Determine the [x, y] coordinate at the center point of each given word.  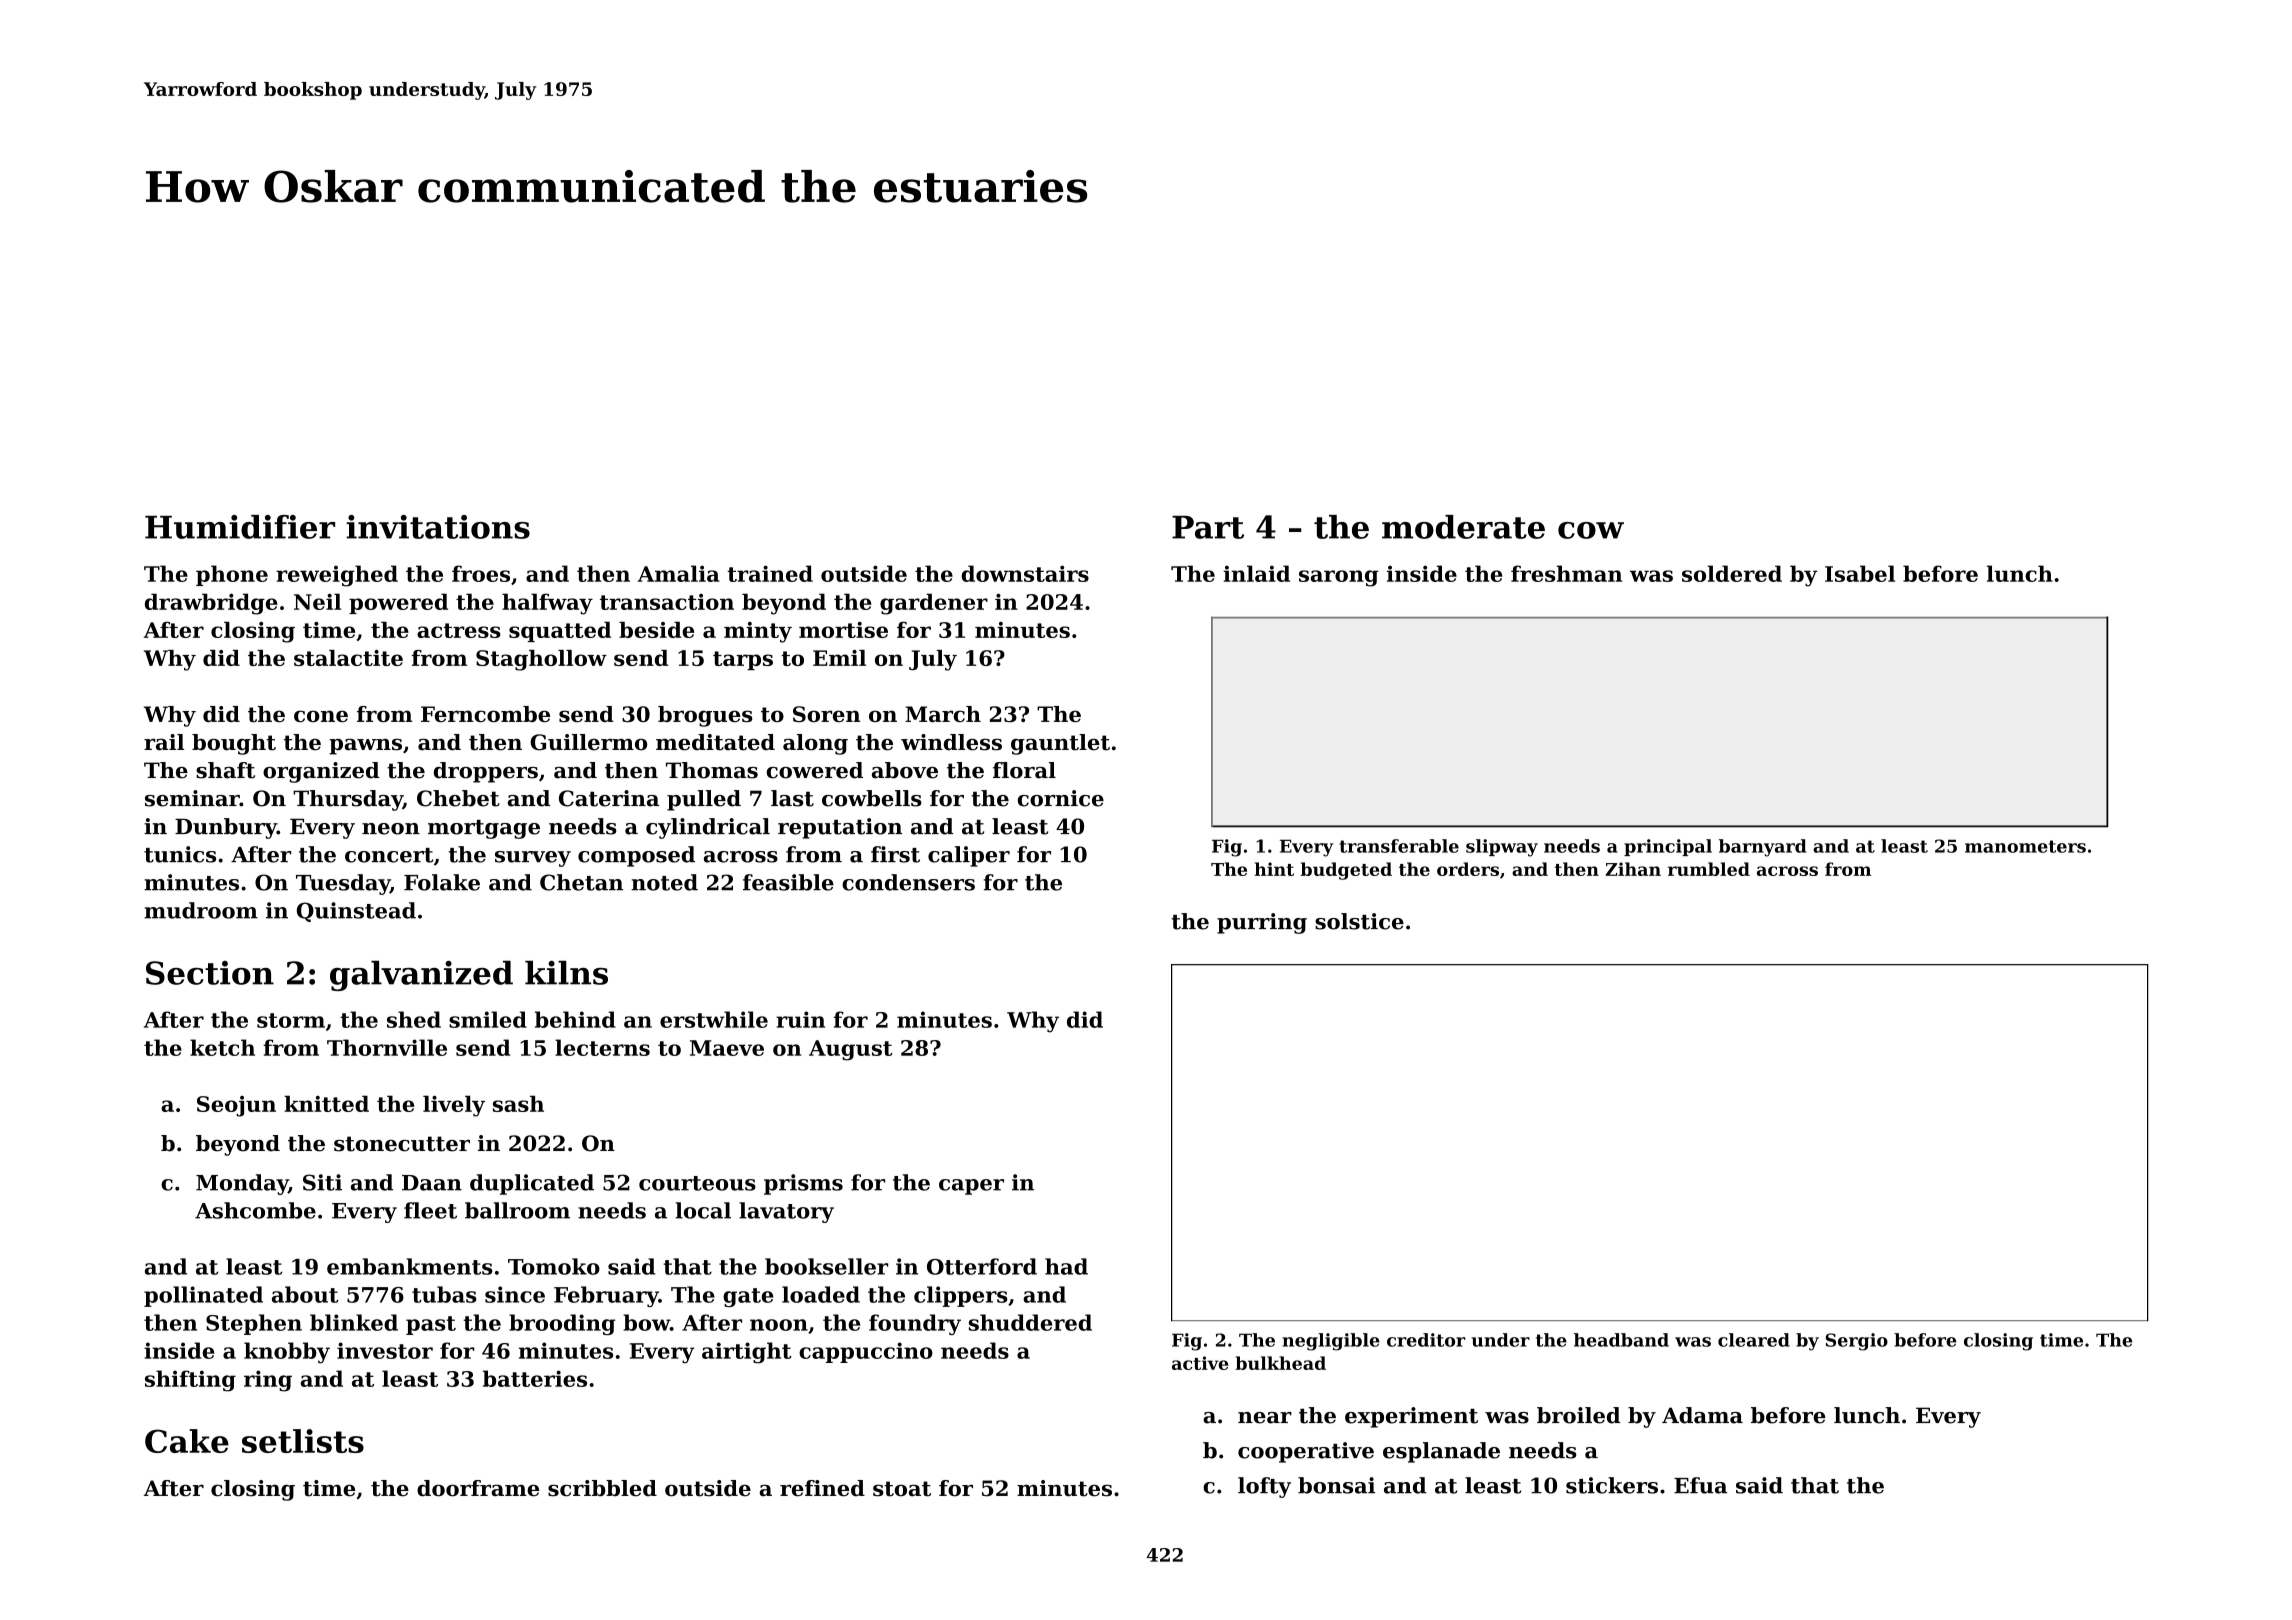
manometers [2025, 846]
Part [1208, 527]
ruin [800, 1019]
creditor [1426, 1340]
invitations [438, 527]
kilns [566, 973]
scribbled [602, 1488]
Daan [432, 1183]
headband [1621, 1340]
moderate [1463, 527]
